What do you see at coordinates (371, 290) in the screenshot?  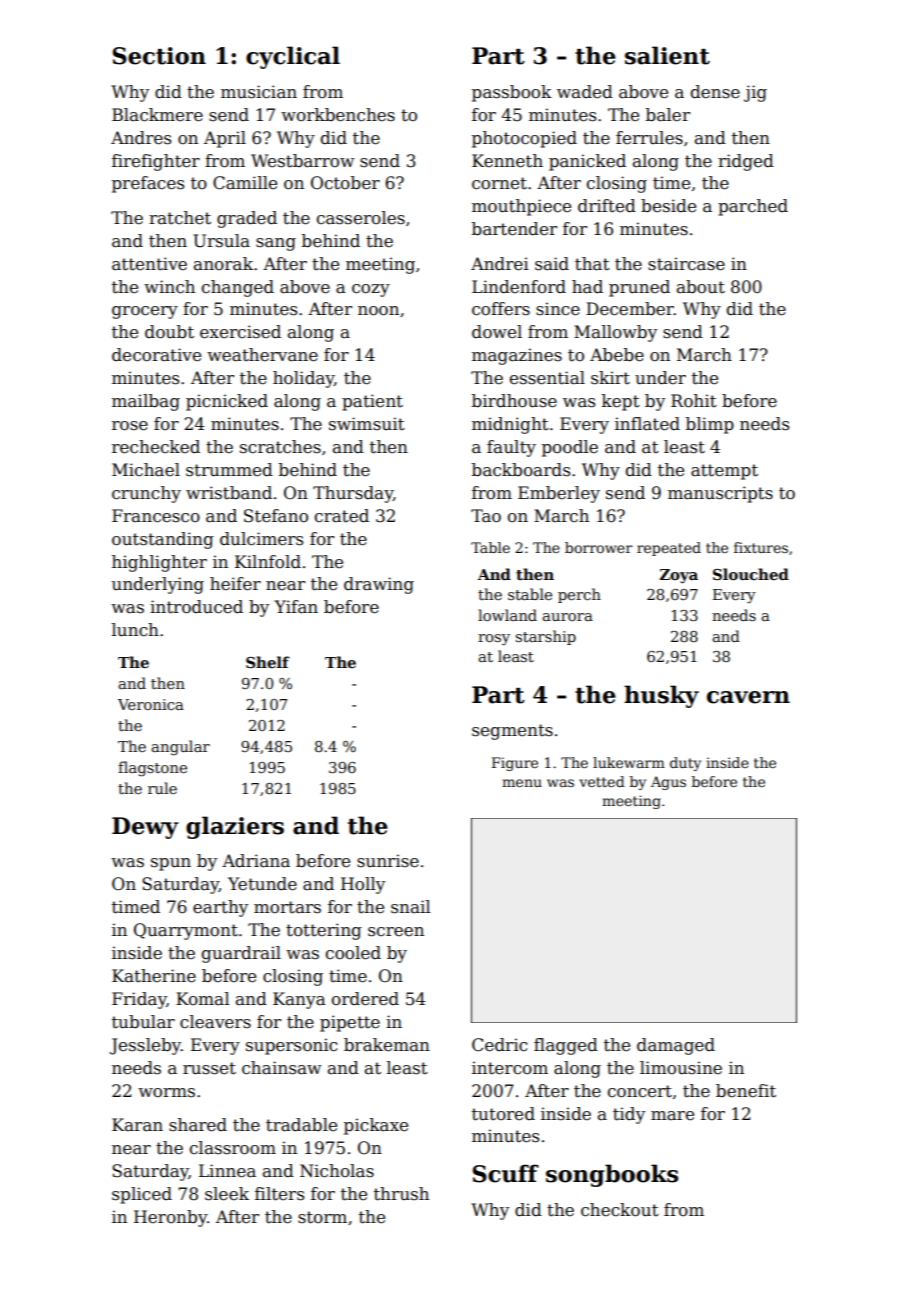 I see `cozy` at bounding box center [371, 290].
